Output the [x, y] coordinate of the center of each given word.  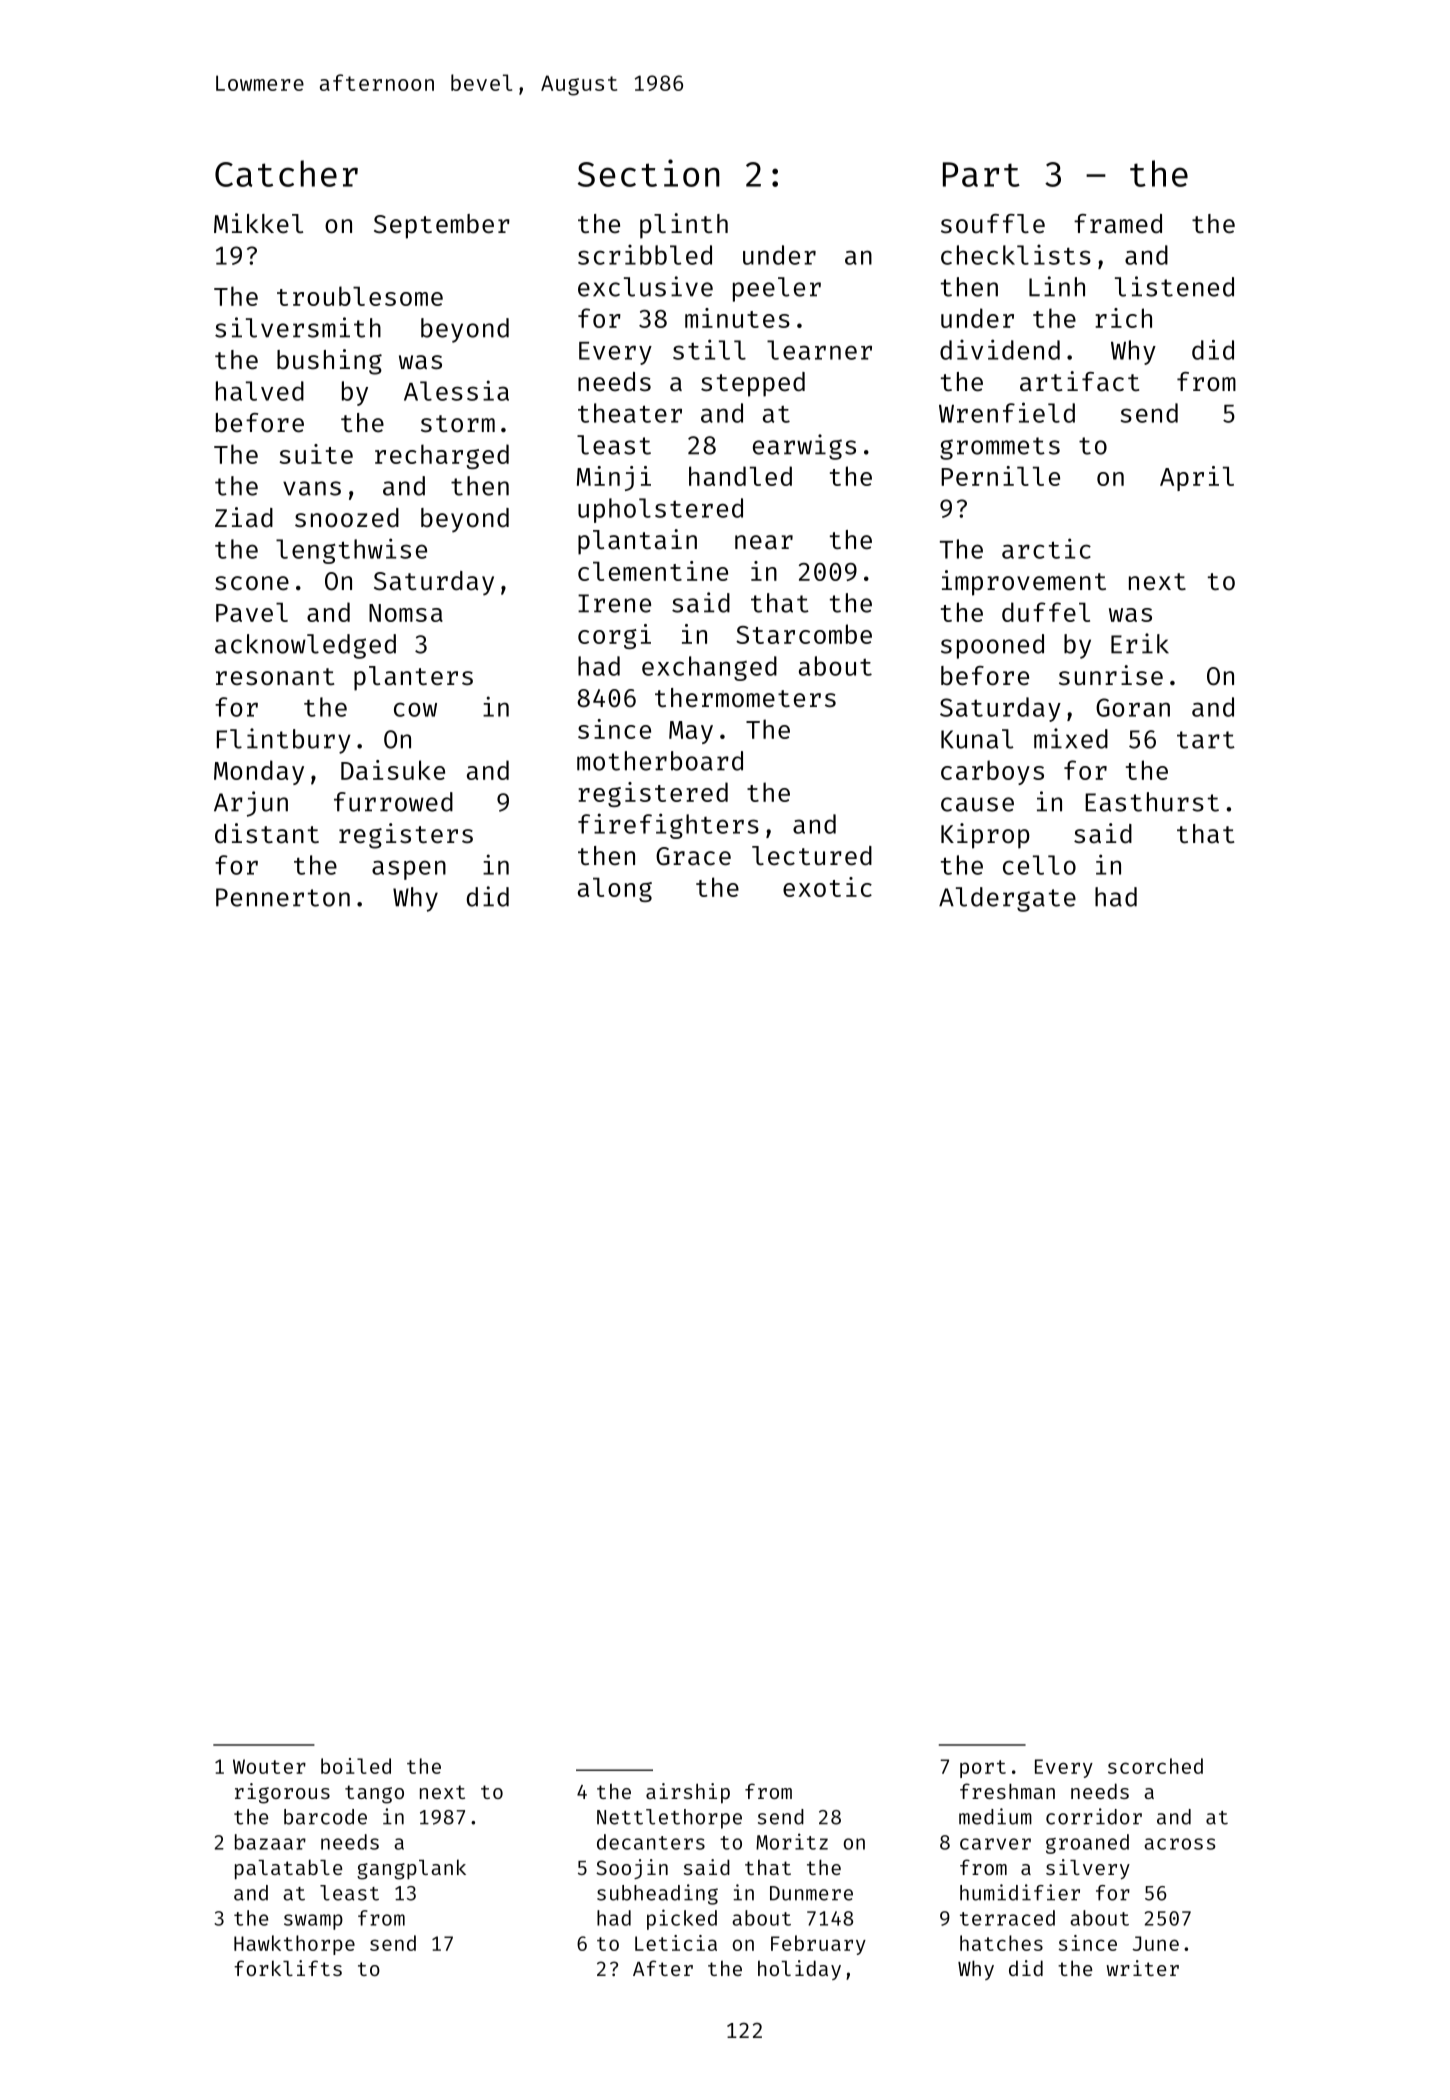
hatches [1001, 1943]
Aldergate [1007, 899]
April [1197, 478]
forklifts [288, 1968]
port [983, 1769]
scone [252, 583]
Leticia [676, 1943]
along [615, 890]
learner [819, 350]
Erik [1140, 643]
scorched [1155, 1766]
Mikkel [258, 223]
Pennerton [283, 897]
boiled [356, 1766]
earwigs [804, 447]
